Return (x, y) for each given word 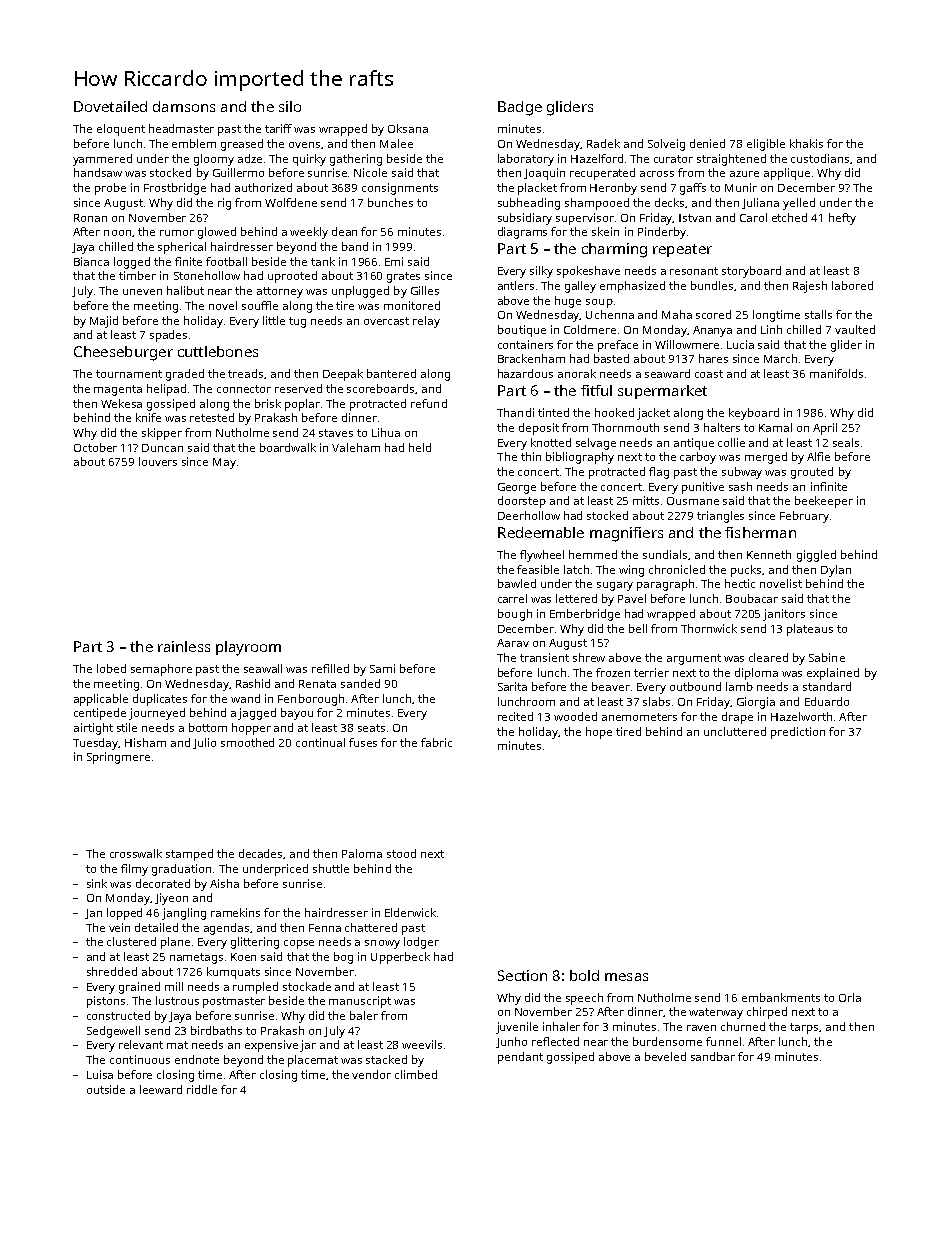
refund (429, 403)
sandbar (713, 1056)
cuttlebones (218, 351)
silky (541, 272)
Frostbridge (175, 189)
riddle (202, 1089)
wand (245, 698)
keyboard (754, 414)
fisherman (760, 532)
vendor (371, 1074)
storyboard (751, 272)
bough (515, 615)
